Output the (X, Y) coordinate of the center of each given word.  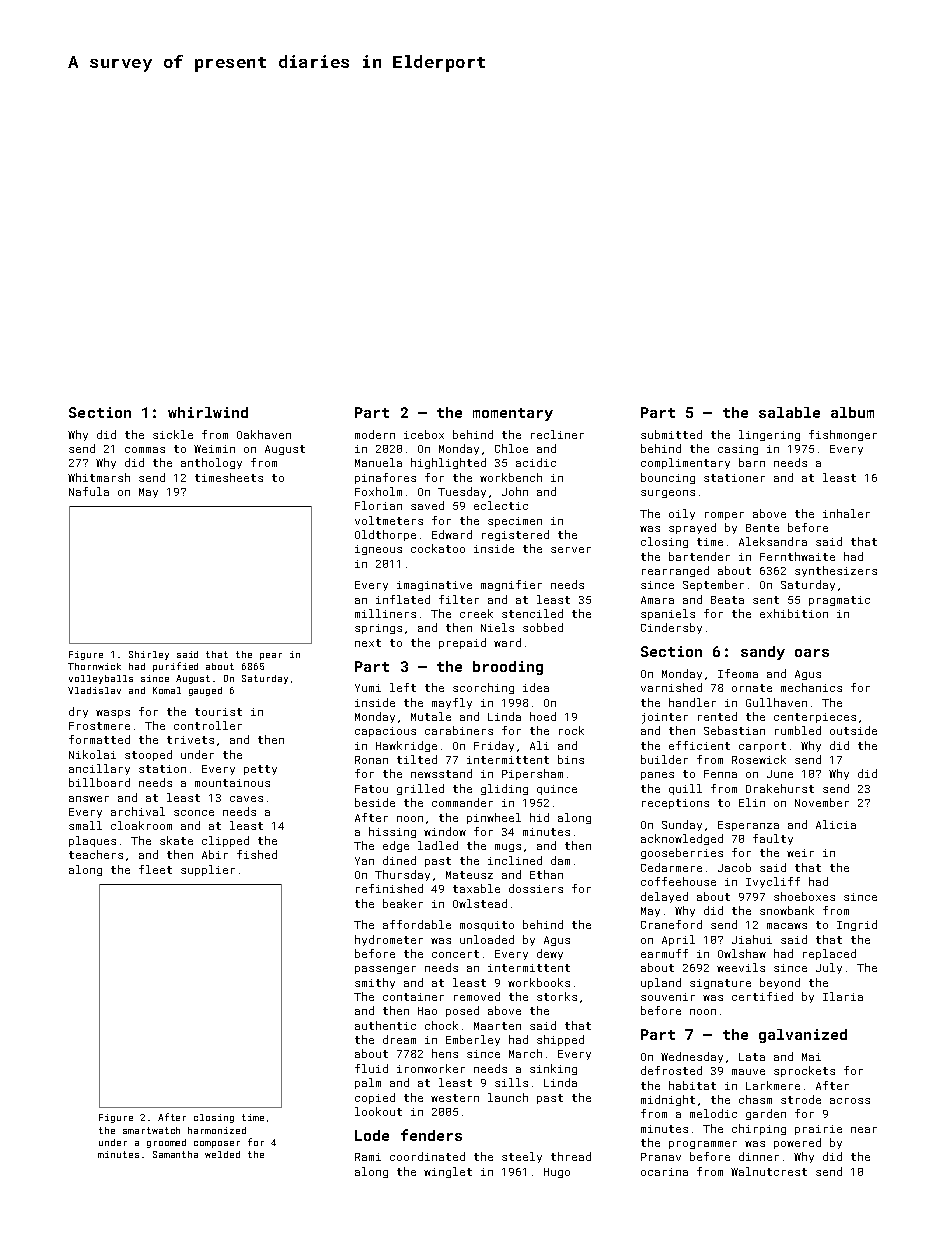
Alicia (836, 824)
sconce (194, 813)
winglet (448, 1172)
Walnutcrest (769, 1171)
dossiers (536, 888)
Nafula (89, 491)
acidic (536, 462)
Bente (762, 528)
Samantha (175, 1154)
